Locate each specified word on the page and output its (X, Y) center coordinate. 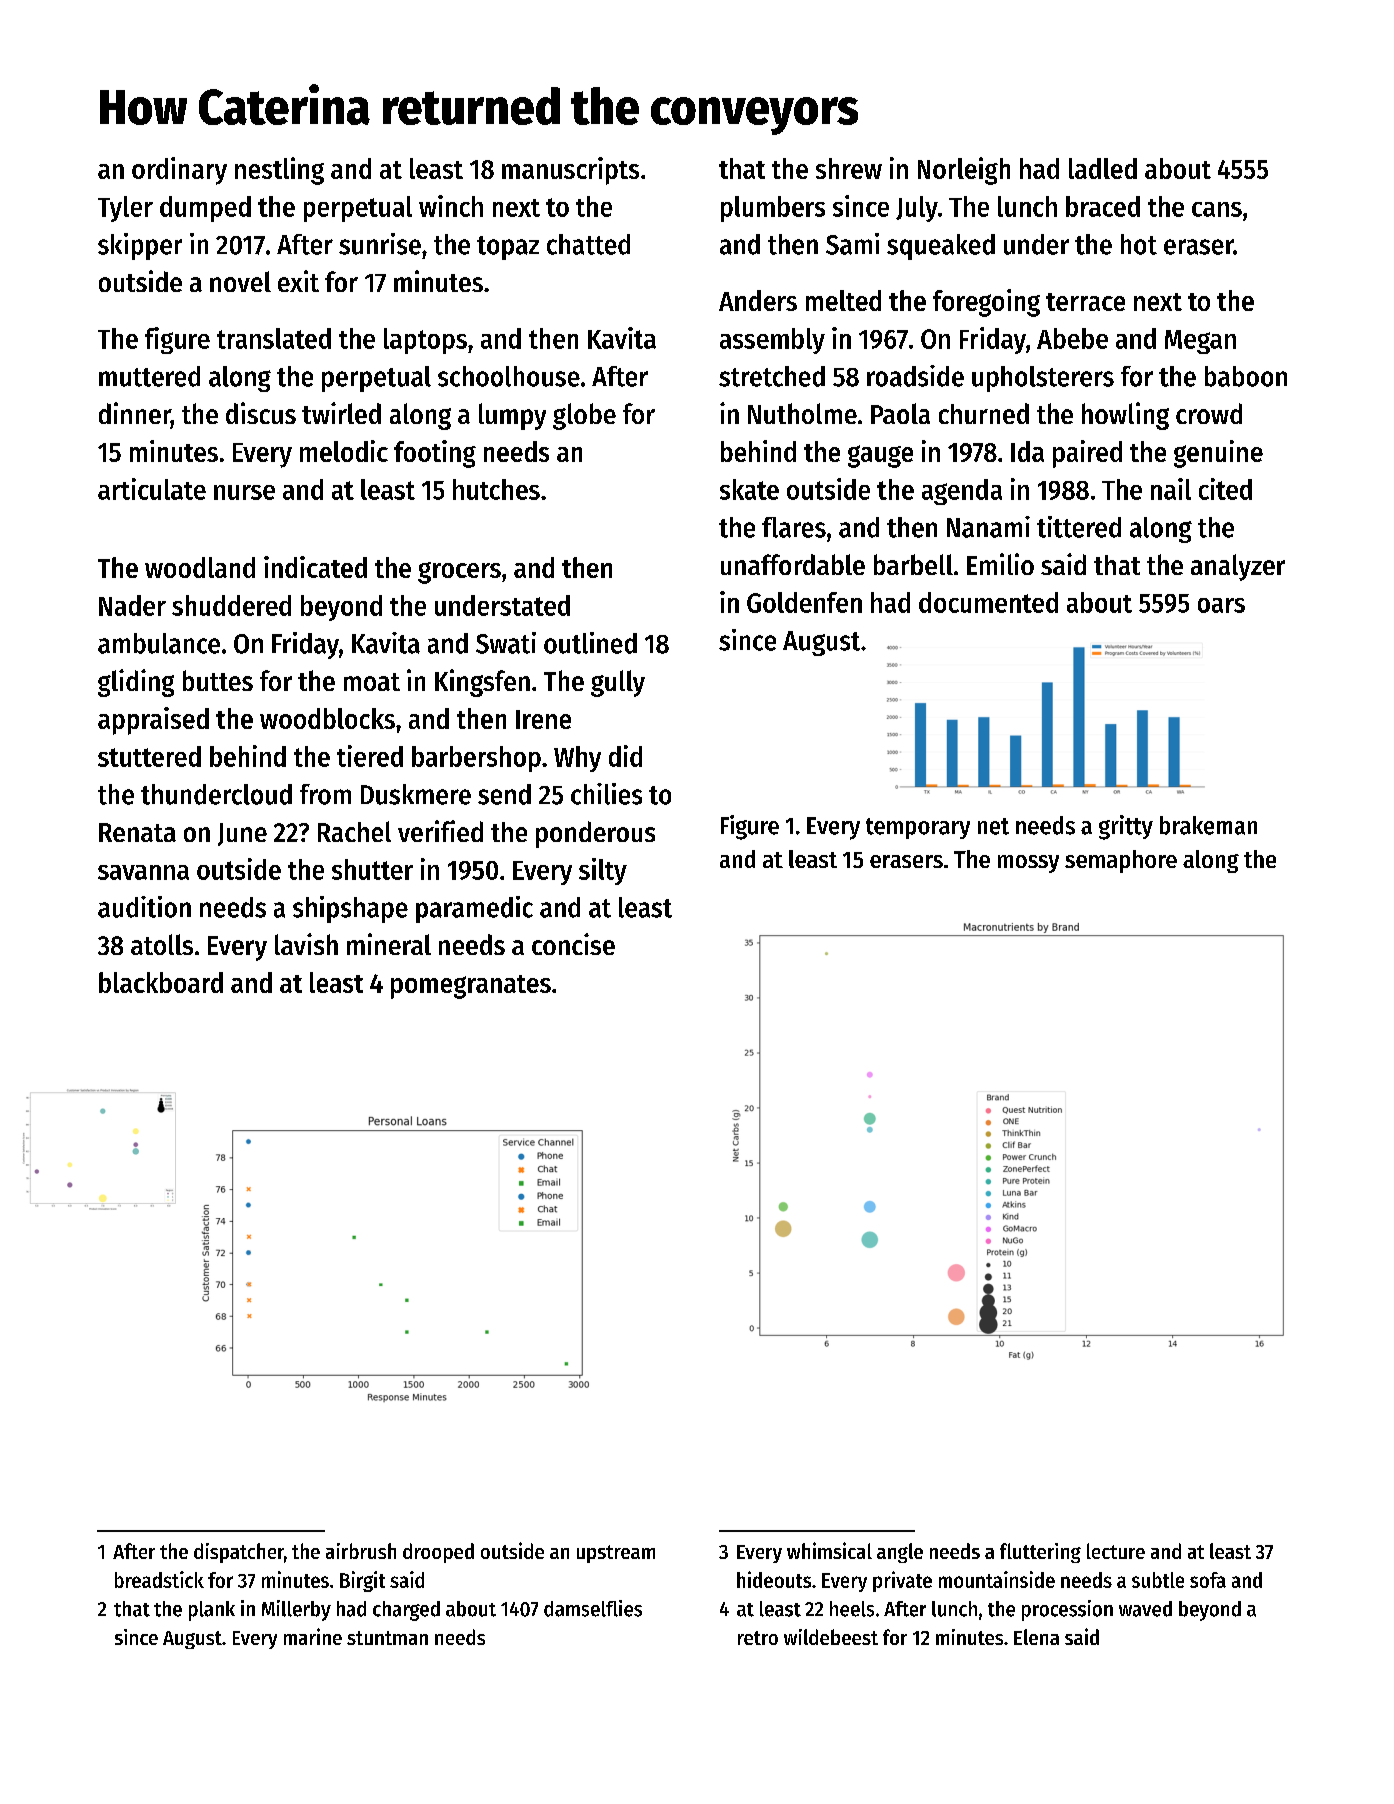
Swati (506, 643)
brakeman (1208, 825)
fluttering (1040, 1553)
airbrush (361, 1551)
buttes (218, 680)
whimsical (829, 1550)
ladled (1103, 168)
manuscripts (570, 171)
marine (313, 1636)
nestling (279, 171)
